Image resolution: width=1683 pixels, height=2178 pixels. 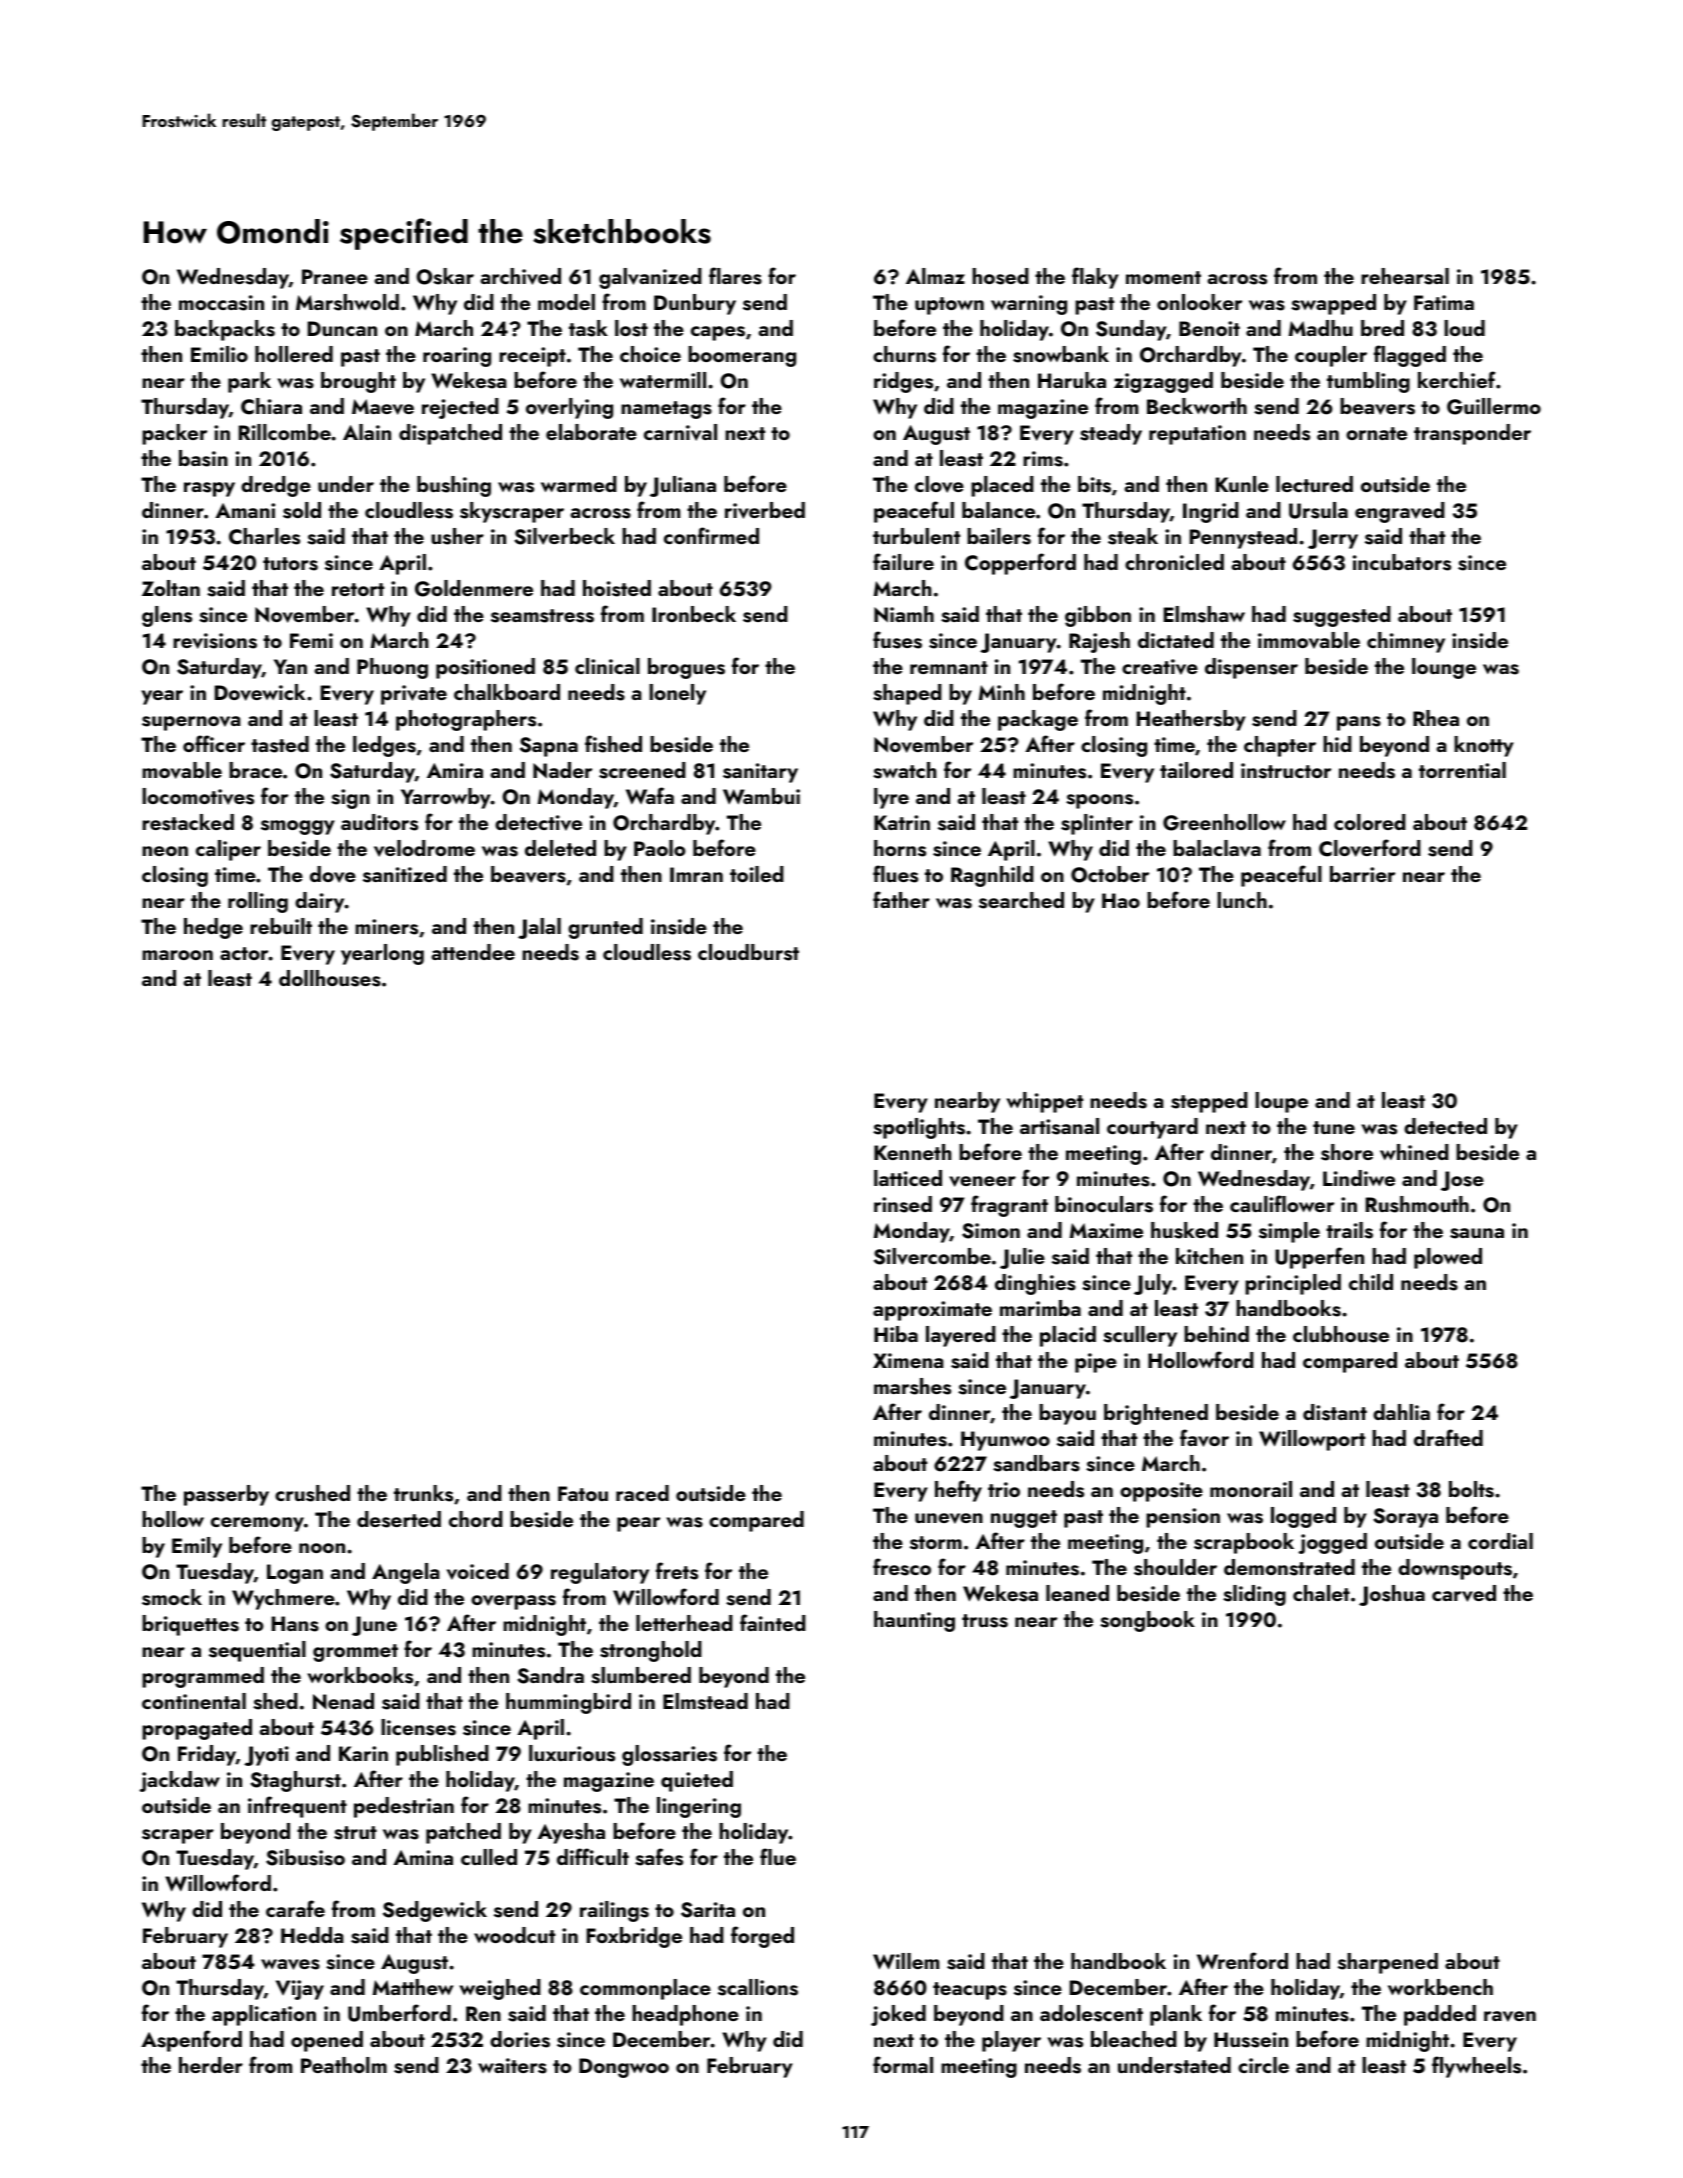 I want to click on trunks, so click(x=423, y=1493).
